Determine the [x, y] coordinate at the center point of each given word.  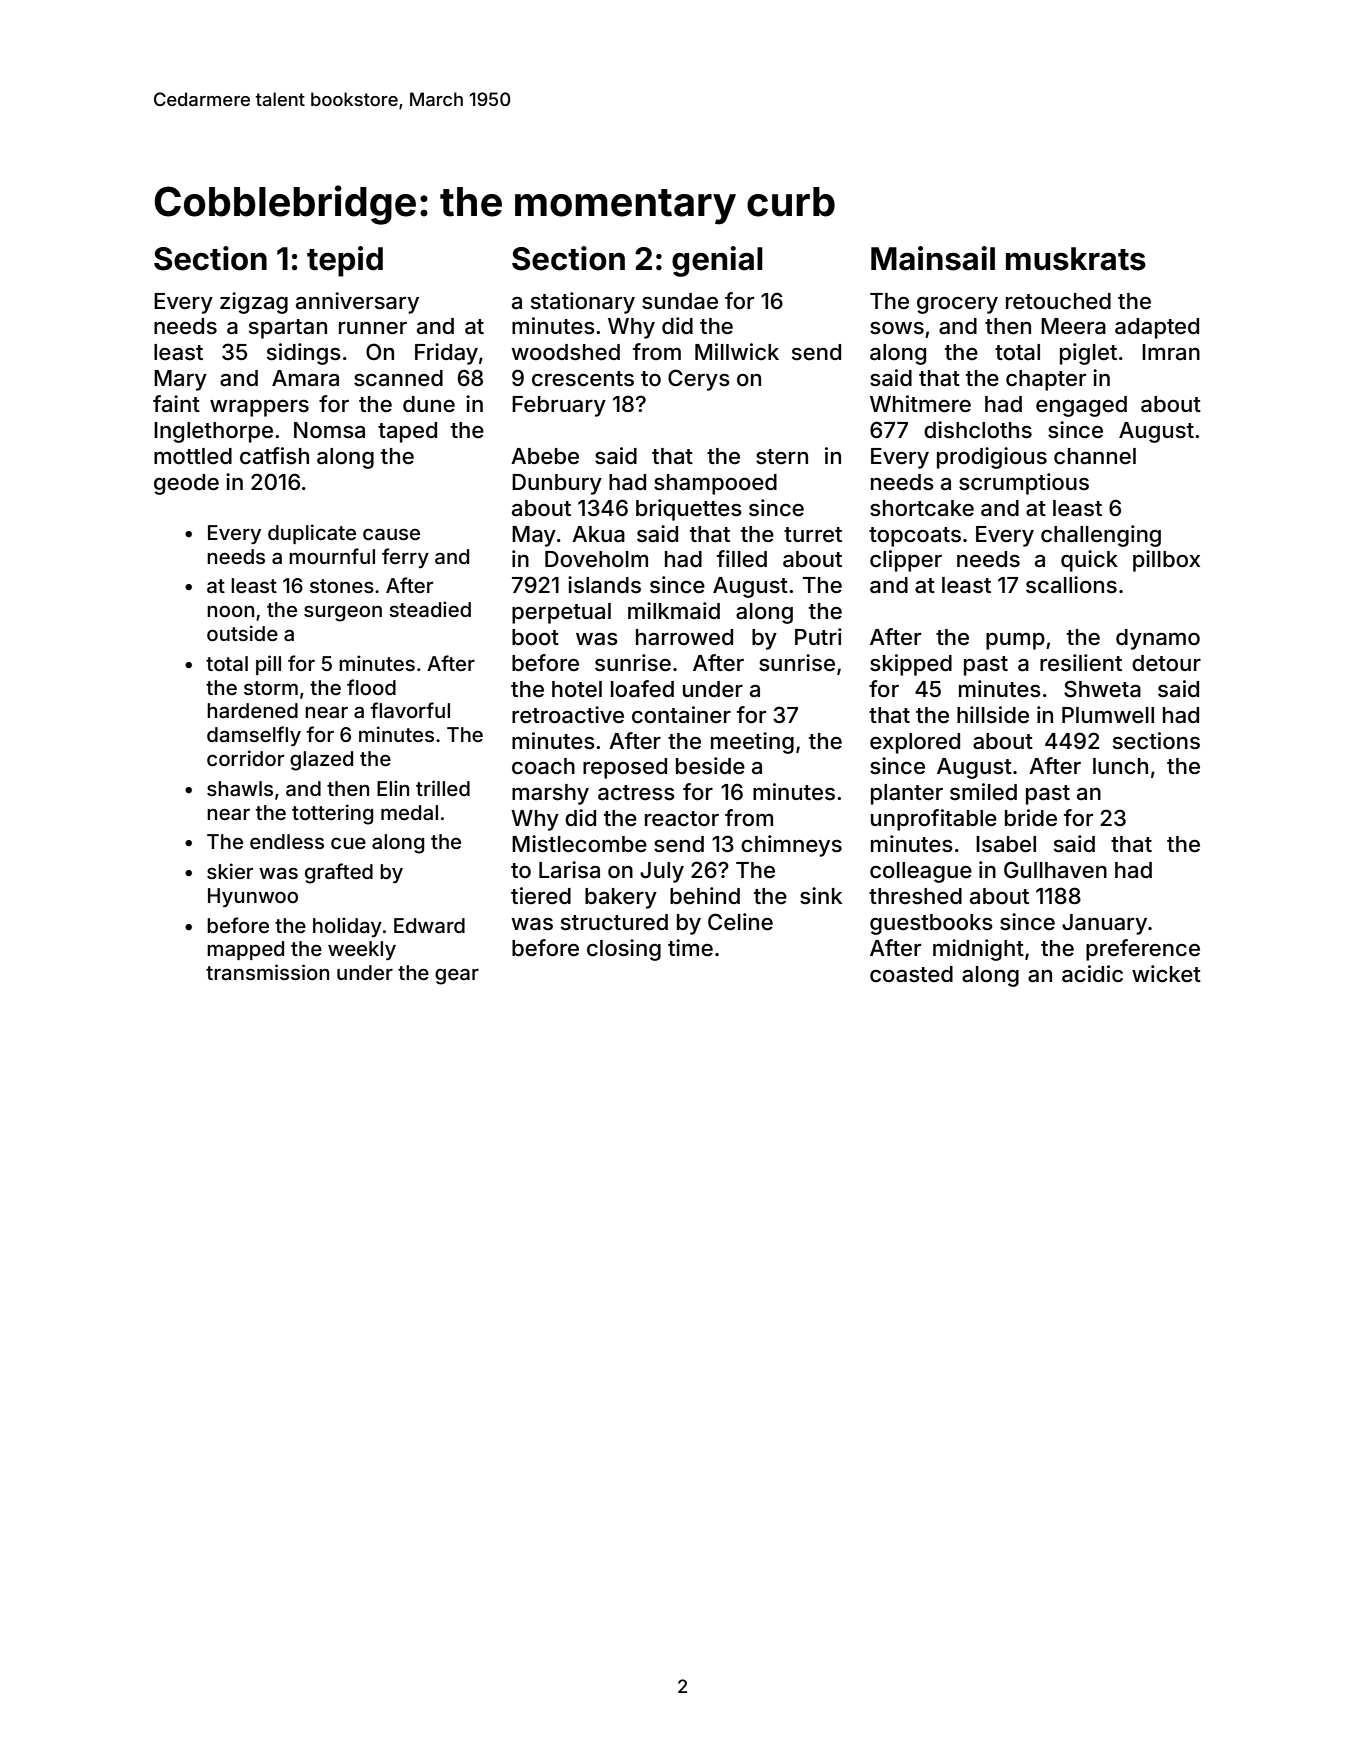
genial [717, 261]
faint [176, 403]
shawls [240, 788]
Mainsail [933, 258]
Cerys [699, 380]
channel [1095, 456]
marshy [550, 794]
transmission [267, 972]
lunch [1120, 766]
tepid [345, 261]
